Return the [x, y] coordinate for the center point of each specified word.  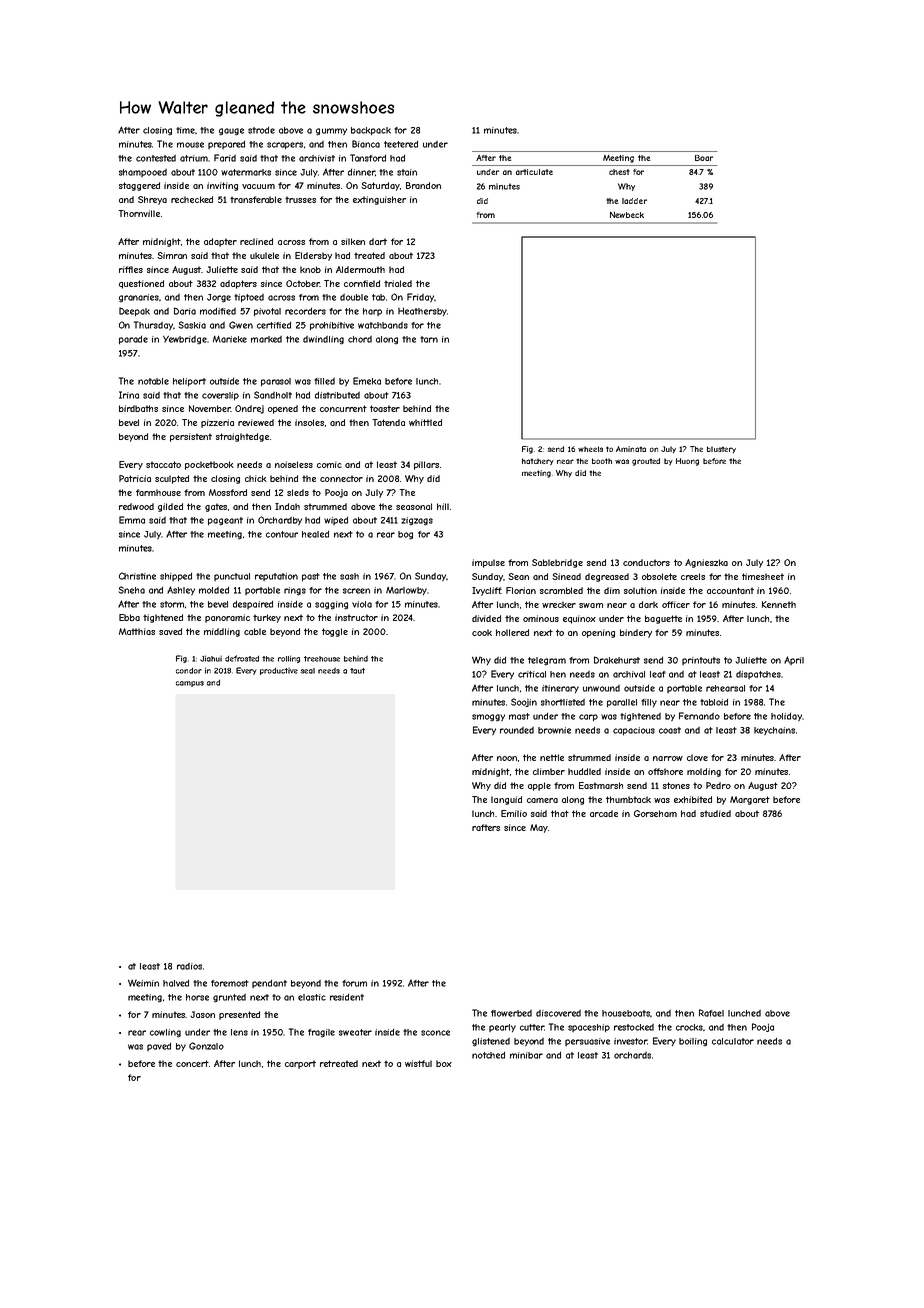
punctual [232, 577]
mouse [190, 145]
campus [190, 684]
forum [354, 983]
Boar [704, 158]
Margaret [750, 800]
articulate [534, 172]
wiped [336, 521]
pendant [269, 984]
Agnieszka [706, 563]
